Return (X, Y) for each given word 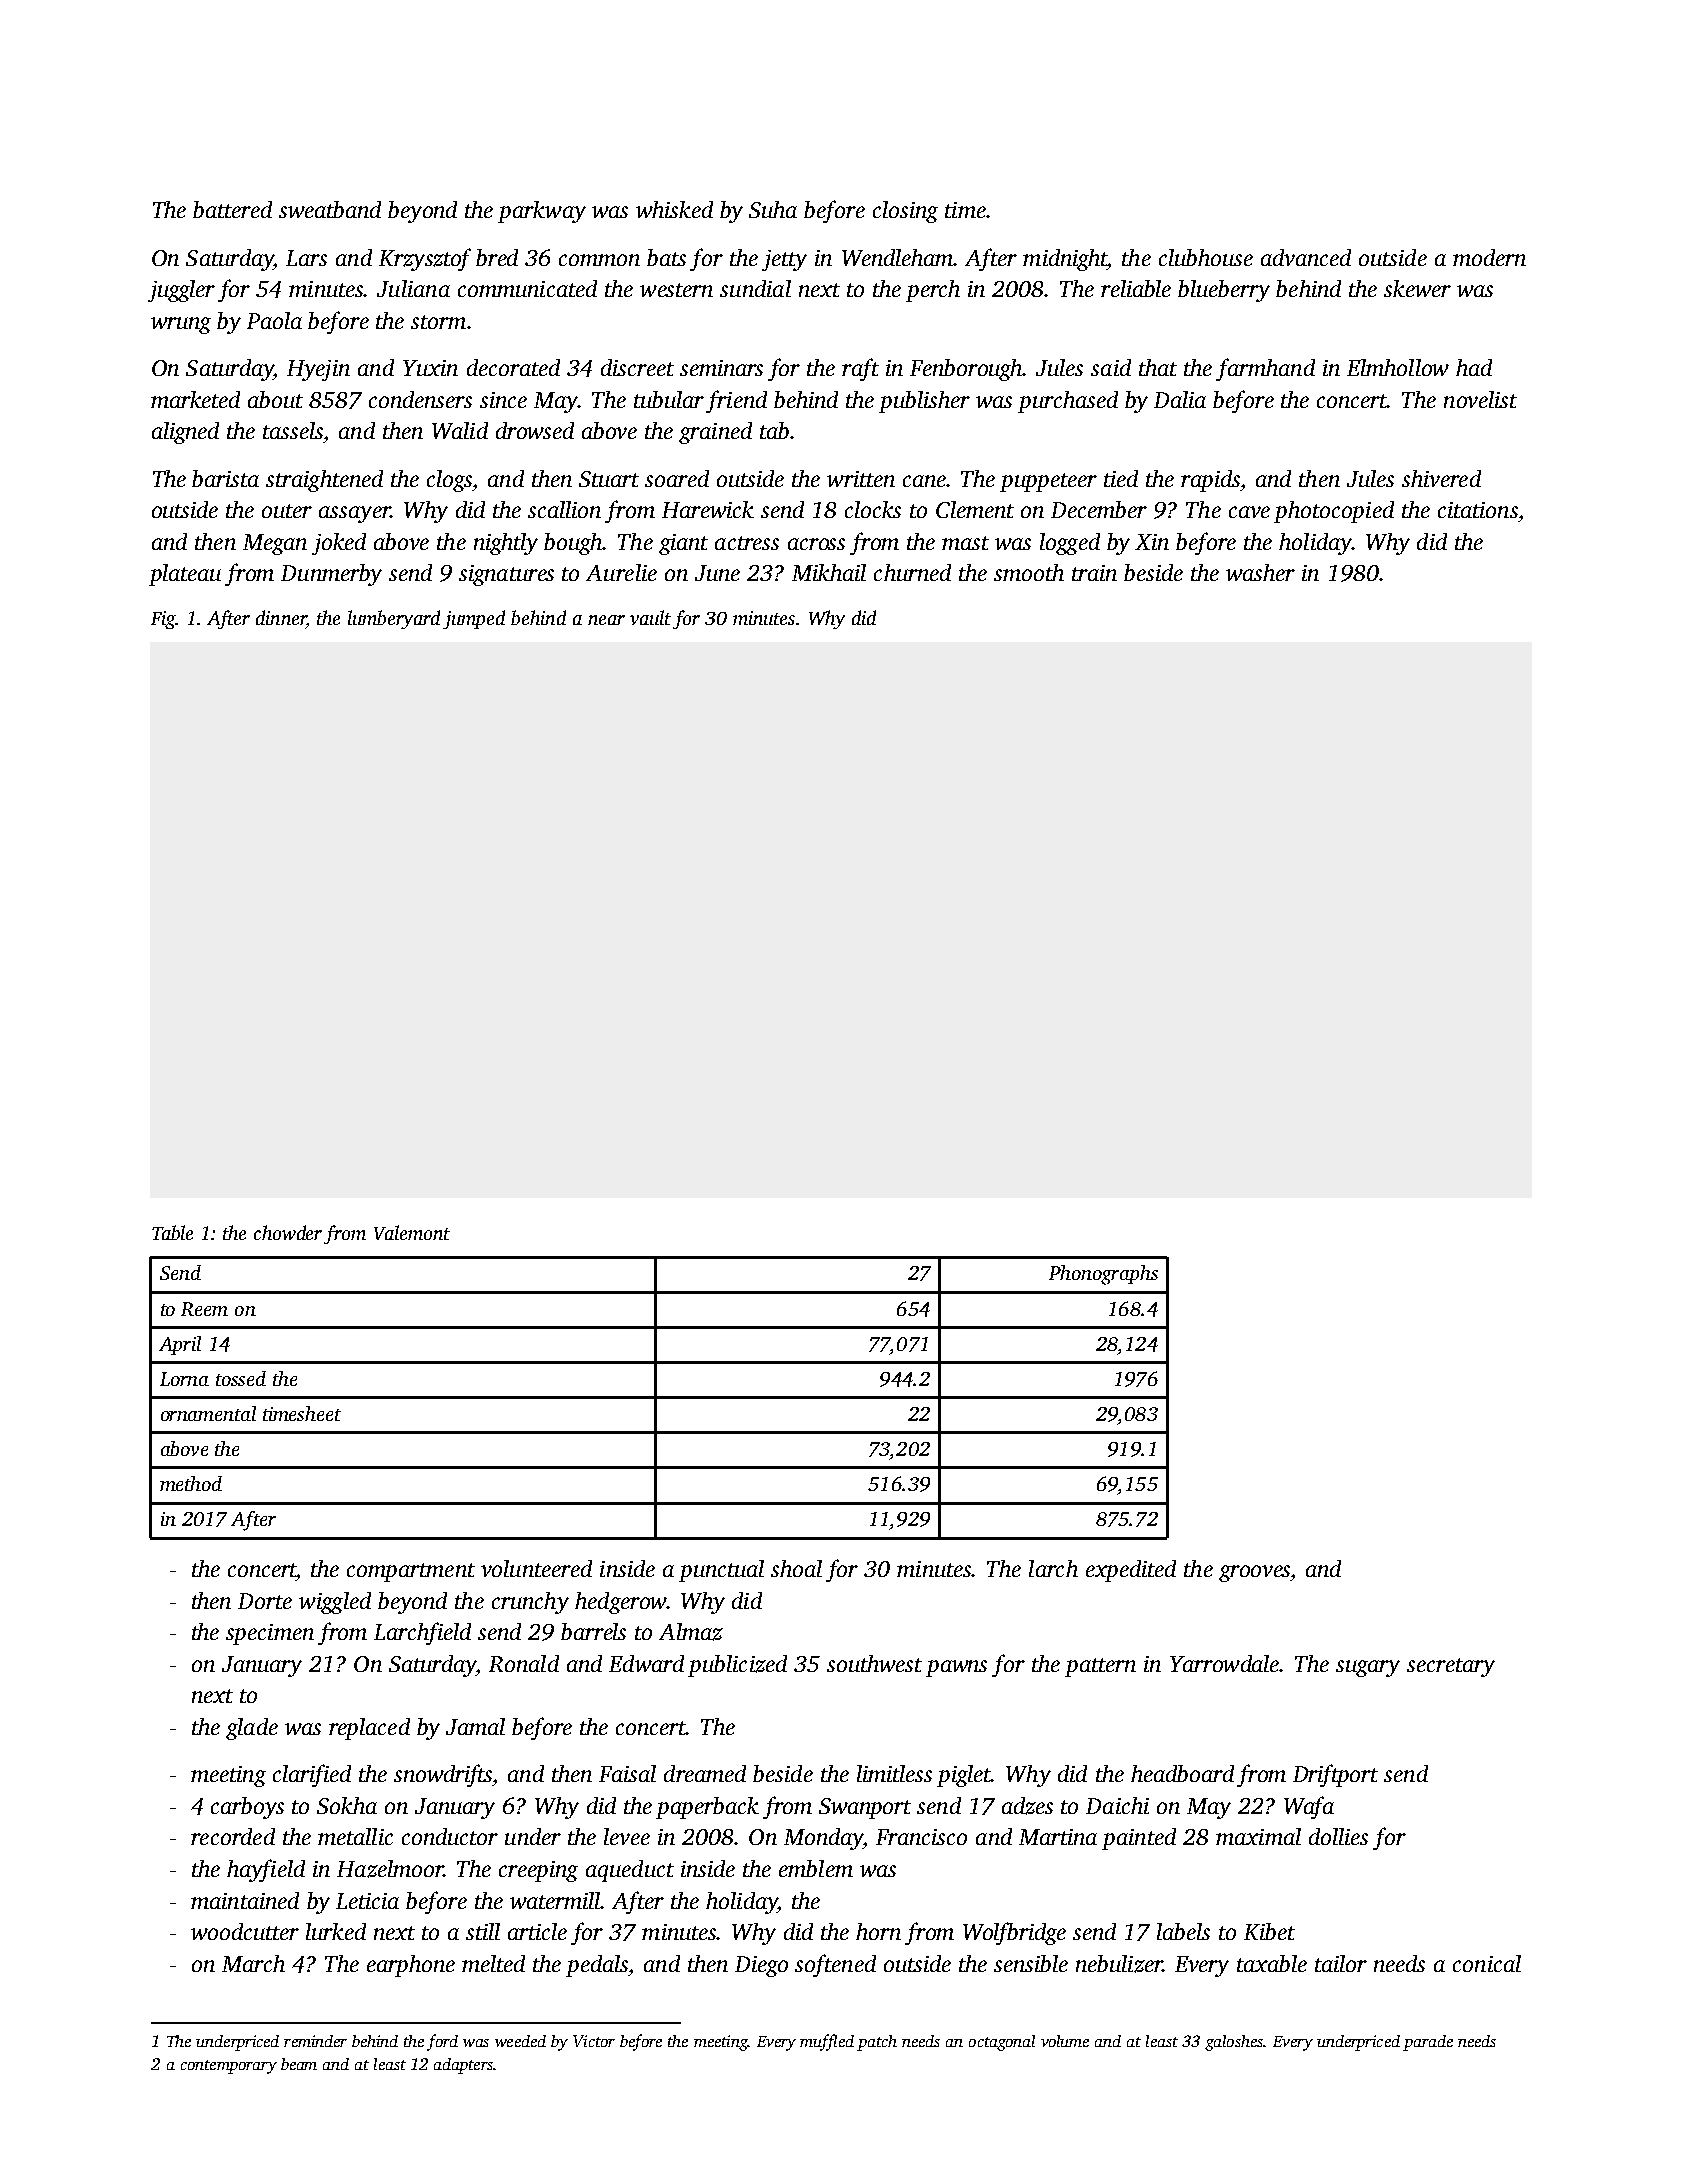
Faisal (627, 1773)
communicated (527, 288)
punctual (721, 1571)
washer (1260, 572)
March (253, 1963)
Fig (163, 620)
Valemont (412, 1232)
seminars (721, 368)
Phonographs (1103, 1275)
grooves (1255, 1573)
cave (1249, 512)
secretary (1451, 1667)
